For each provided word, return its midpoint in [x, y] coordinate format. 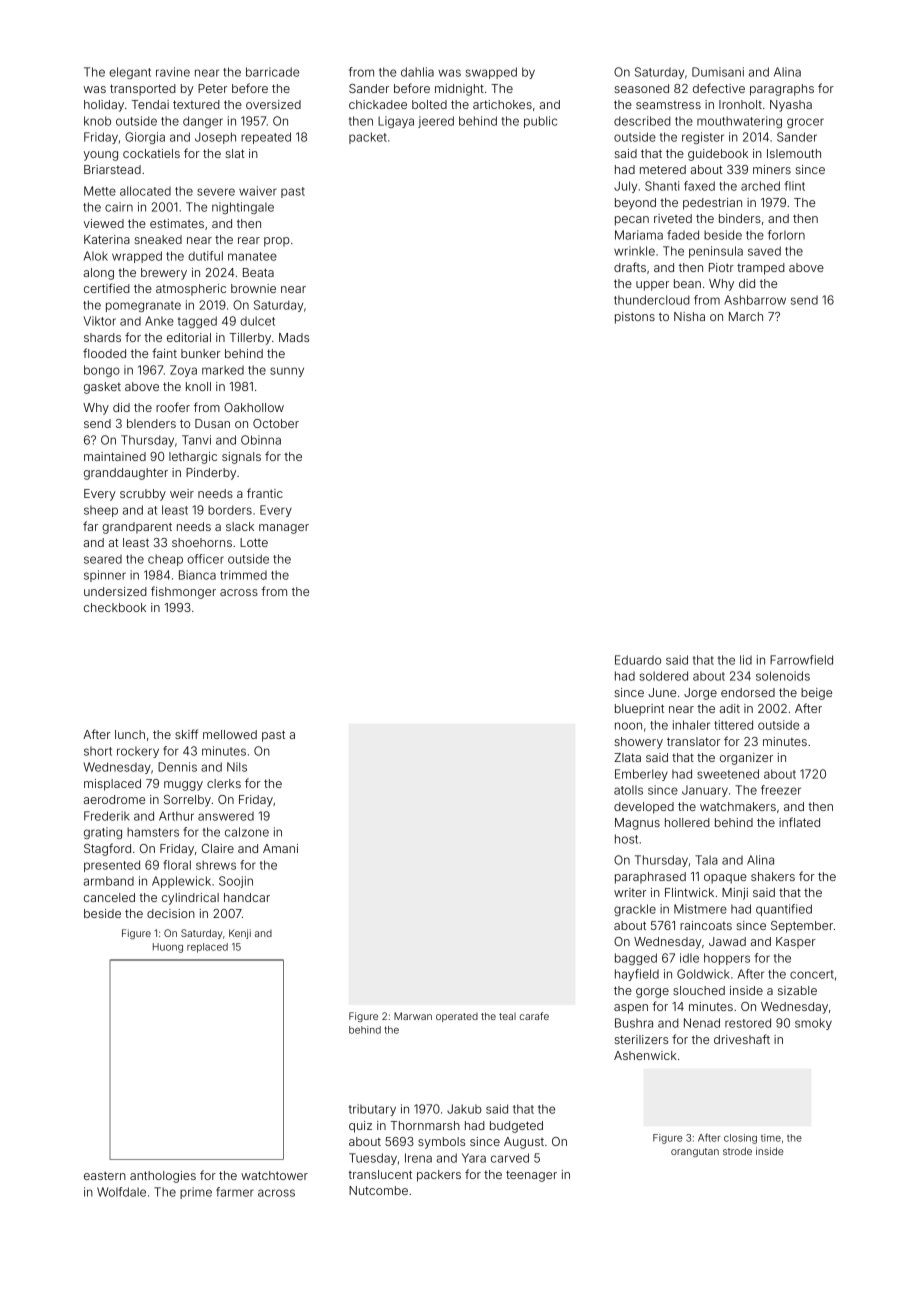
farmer [235, 1192]
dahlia [417, 72]
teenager [531, 1176]
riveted [673, 218]
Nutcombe [378, 1190]
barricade [272, 72]
